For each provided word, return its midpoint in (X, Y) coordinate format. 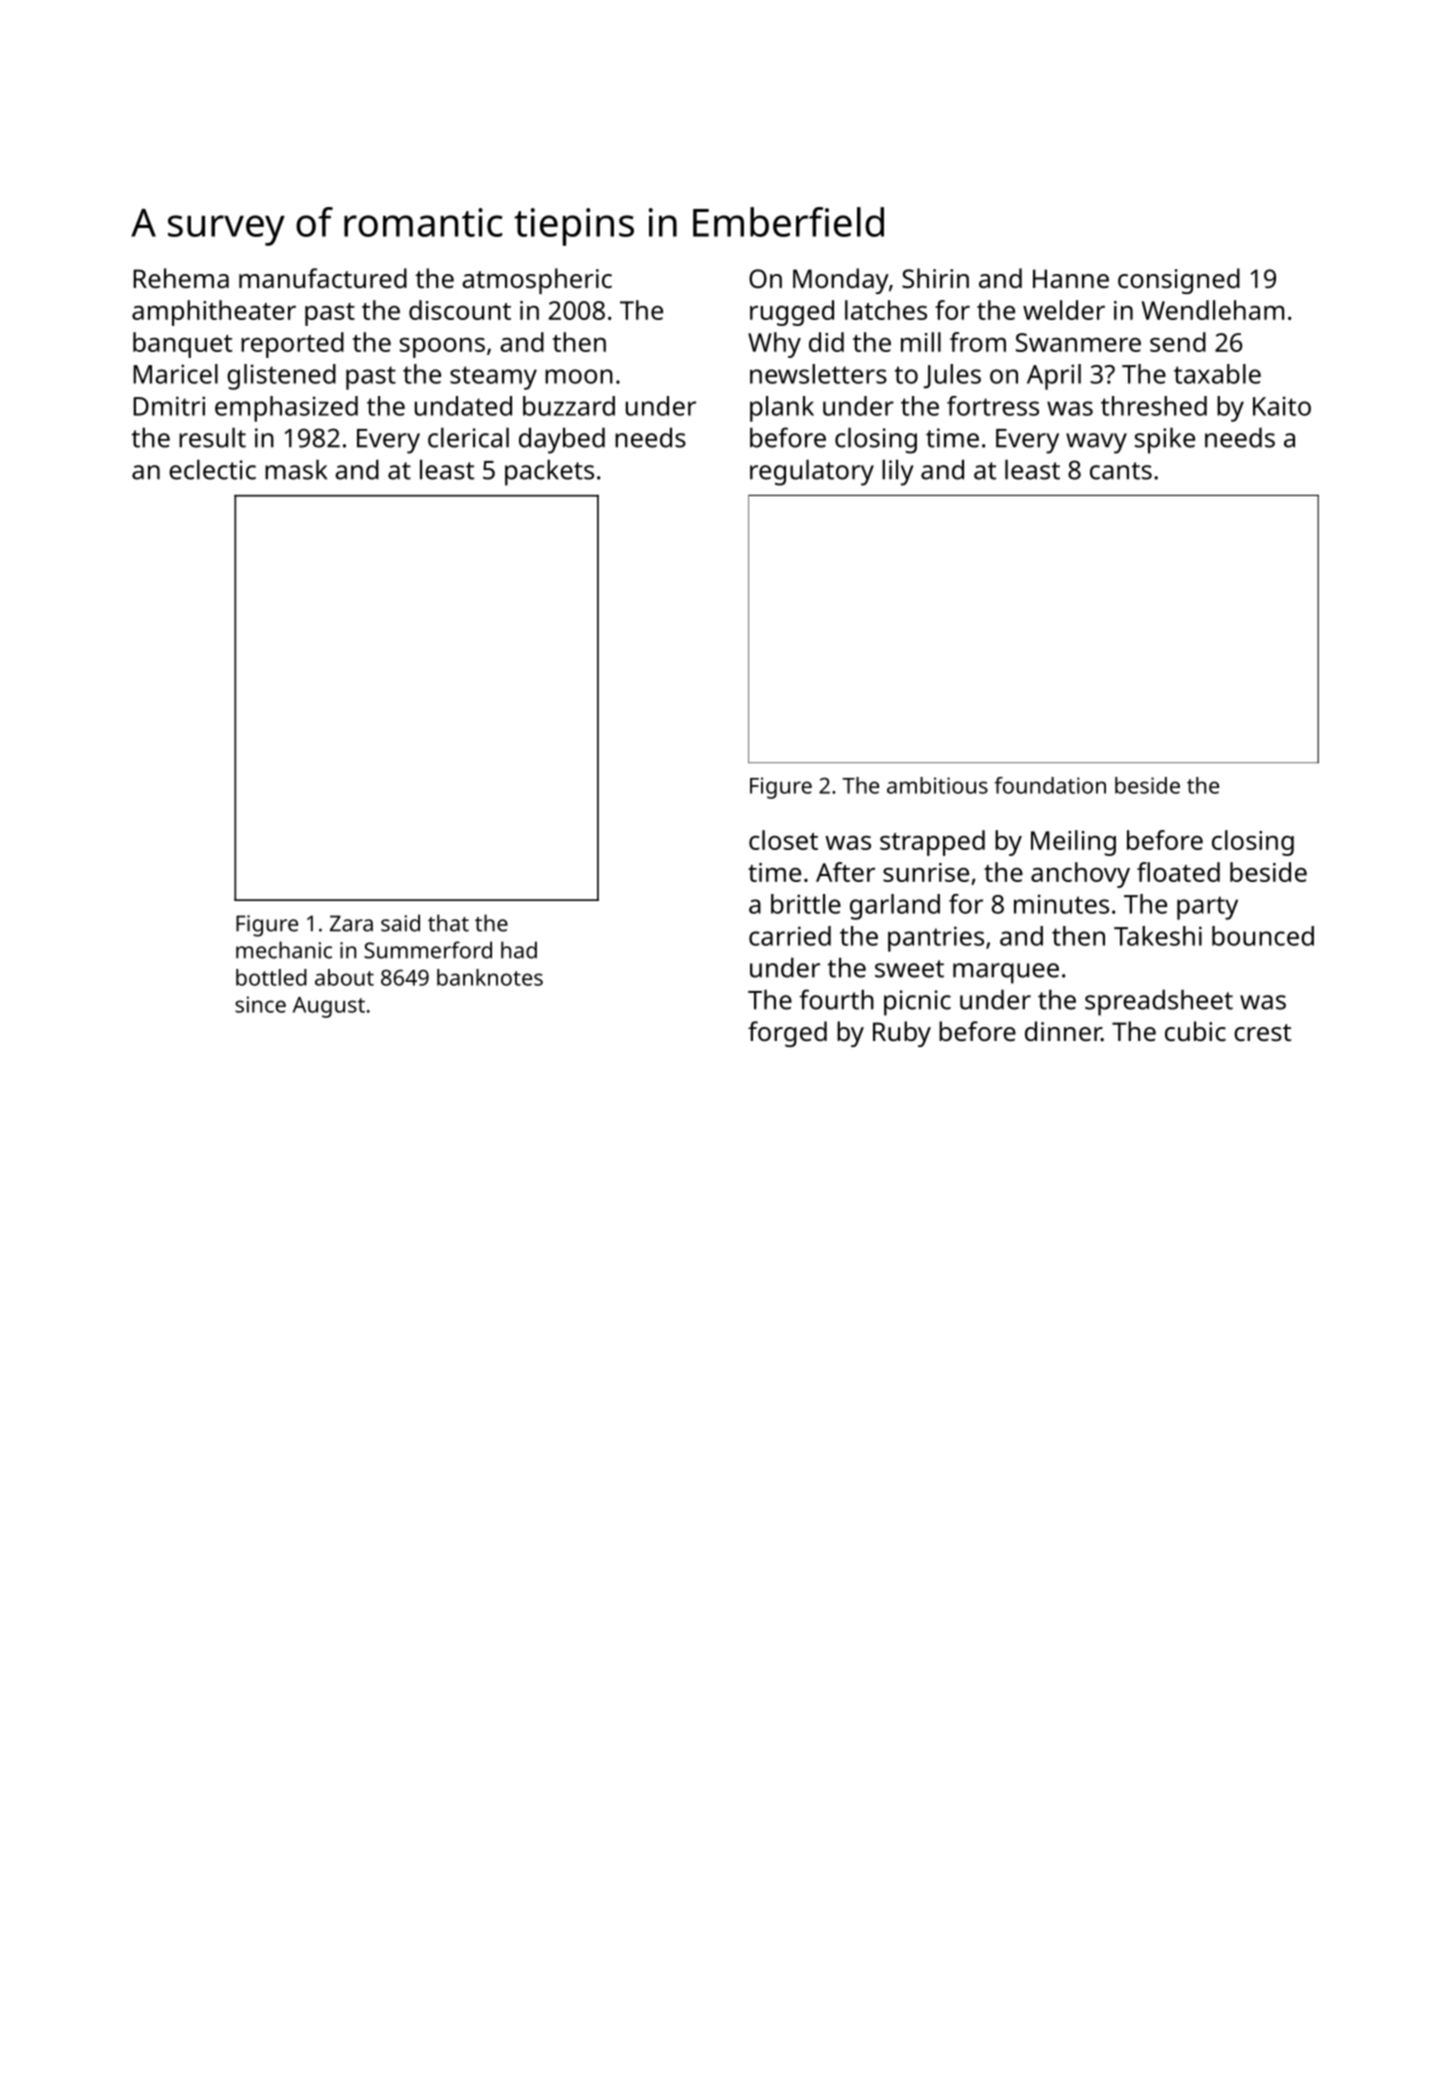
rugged (792, 313)
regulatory (812, 472)
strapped (932, 843)
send (1178, 342)
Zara (351, 923)
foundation (1050, 785)
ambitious (937, 785)
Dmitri (169, 406)
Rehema (181, 278)
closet (783, 840)
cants (1121, 471)
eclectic (212, 469)
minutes (1061, 904)
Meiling (1073, 843)
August (329, 1007)
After (845, 872)
